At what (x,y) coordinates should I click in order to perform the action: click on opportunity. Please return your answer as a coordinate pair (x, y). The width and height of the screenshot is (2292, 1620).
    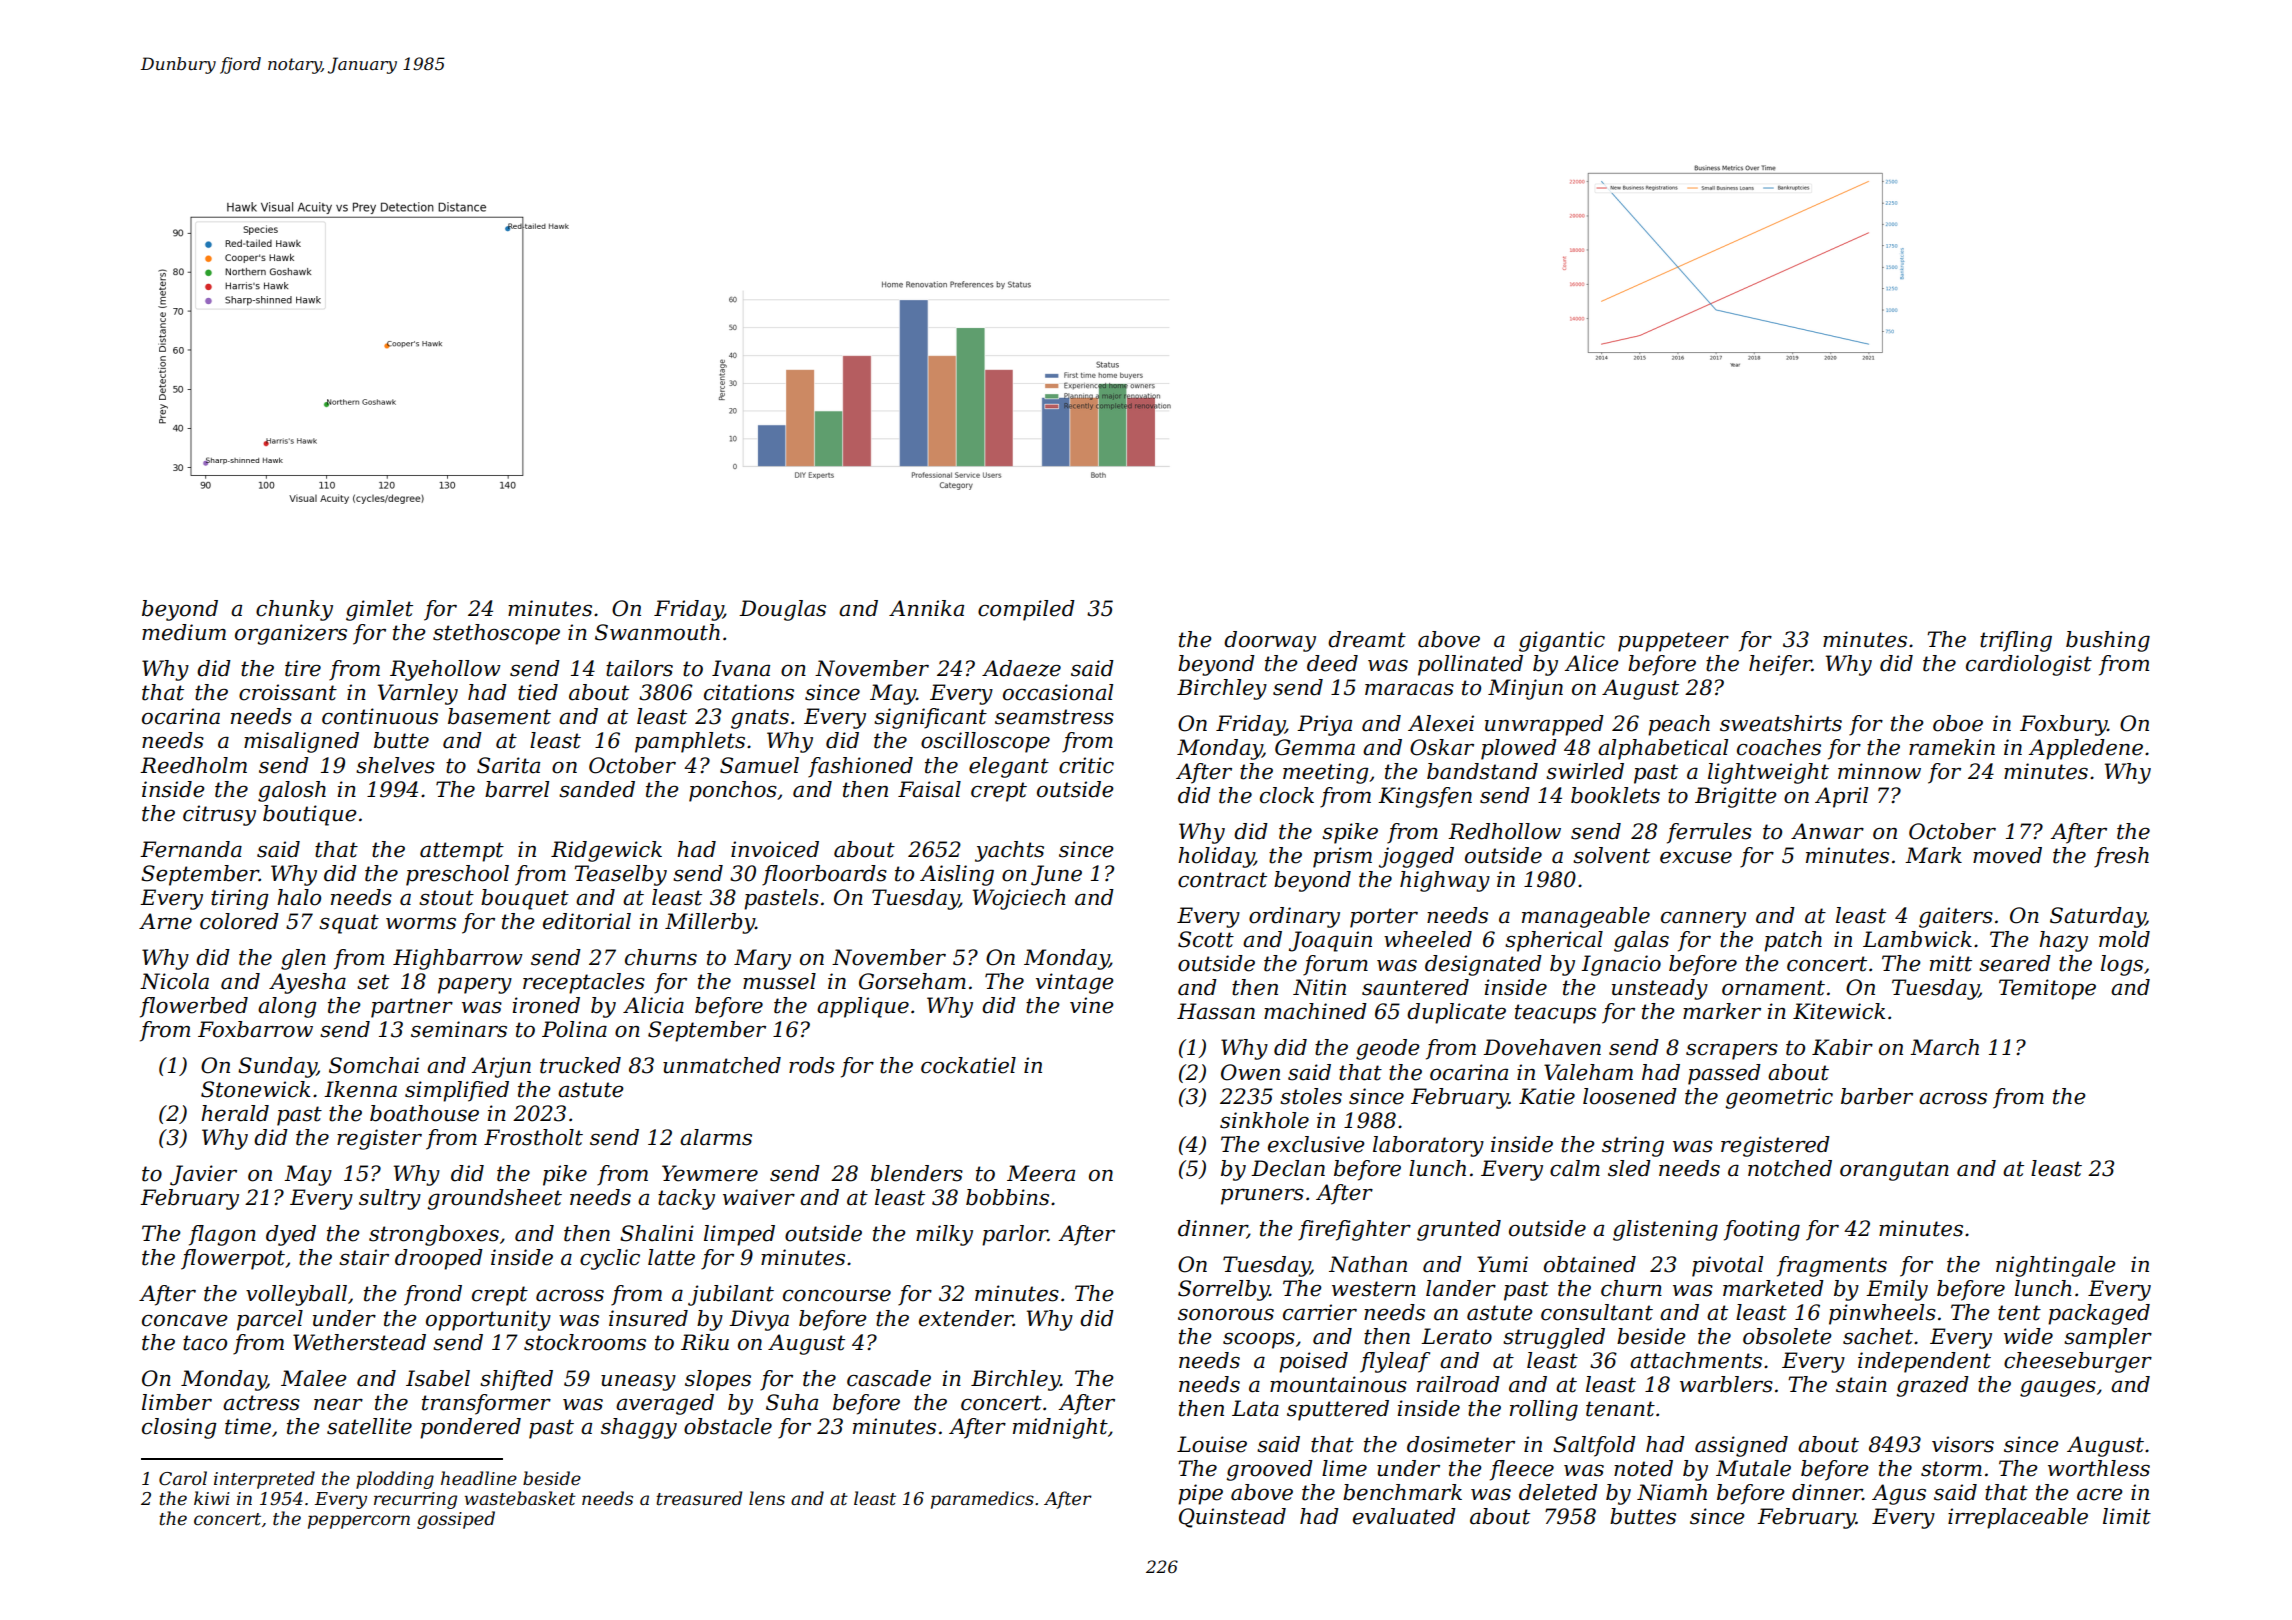
    Looking at the image, I should click on (488, 1320).
